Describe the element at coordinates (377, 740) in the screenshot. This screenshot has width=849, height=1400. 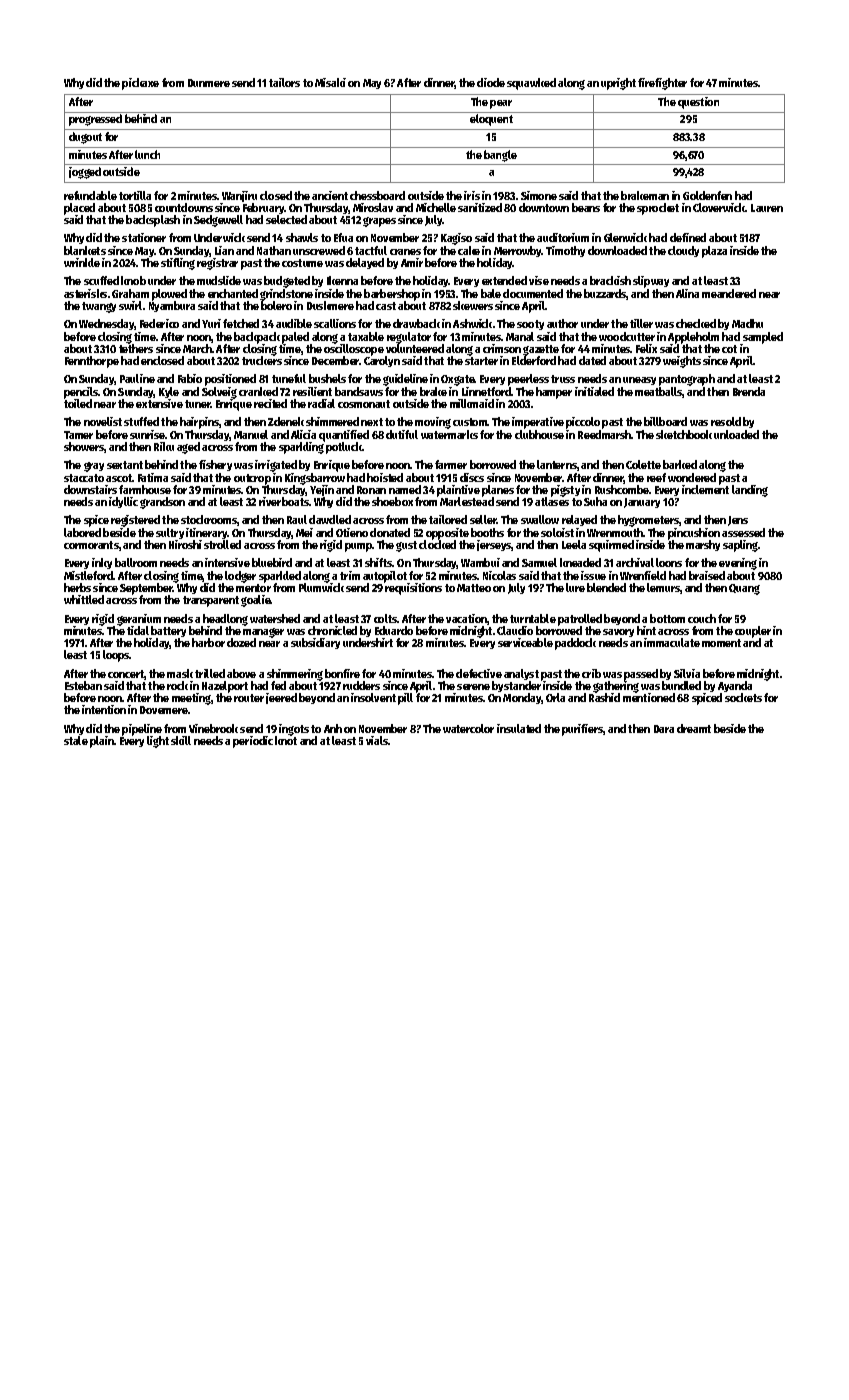
I see `vials` at that location.
